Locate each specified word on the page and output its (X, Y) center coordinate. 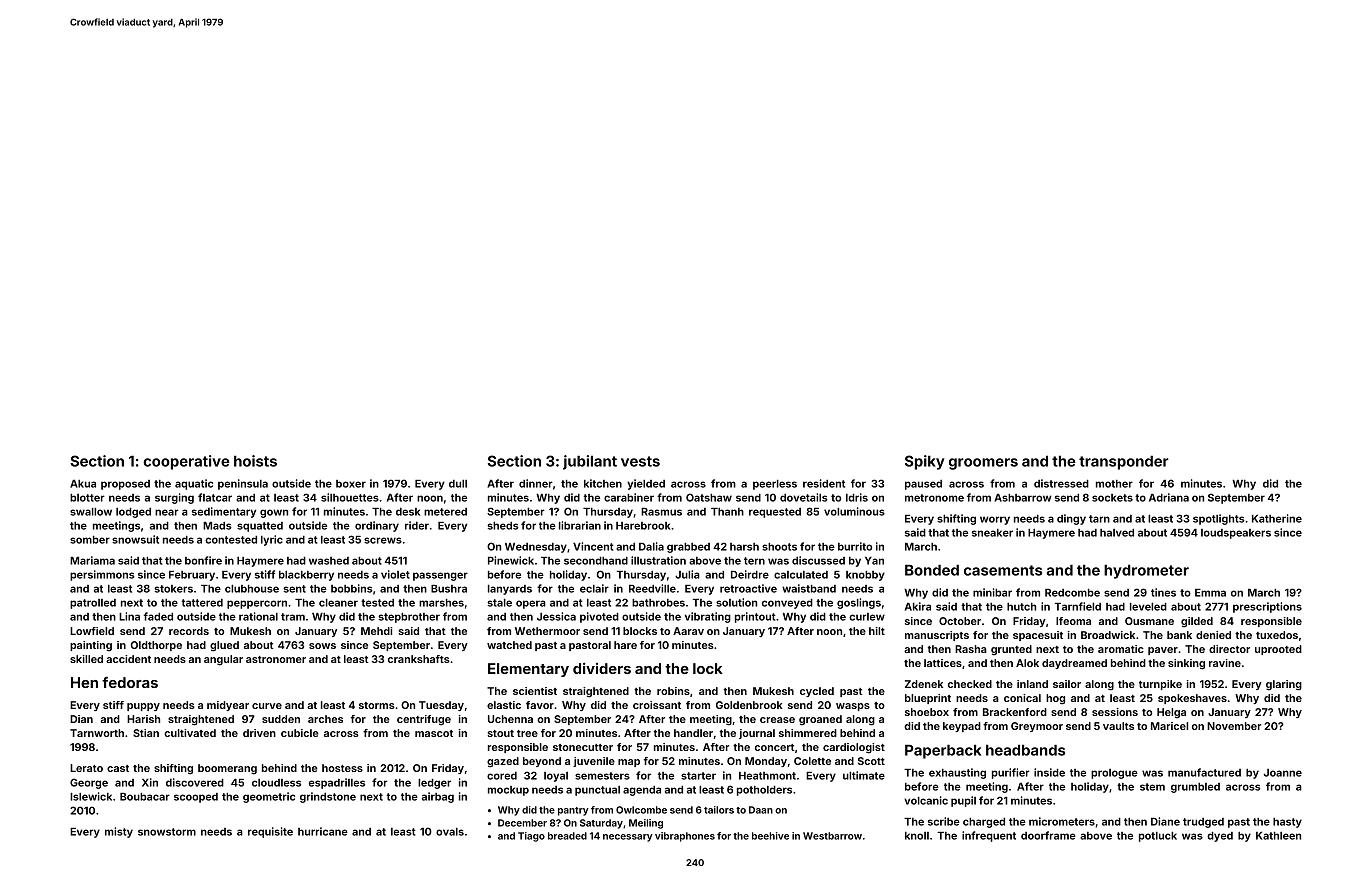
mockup (508, 791)
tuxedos (1277, 635)
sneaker (992, 533)
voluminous (854, 511)
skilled (86, 659)
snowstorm (167, 832)
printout (755, 617)
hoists (255, 461)
